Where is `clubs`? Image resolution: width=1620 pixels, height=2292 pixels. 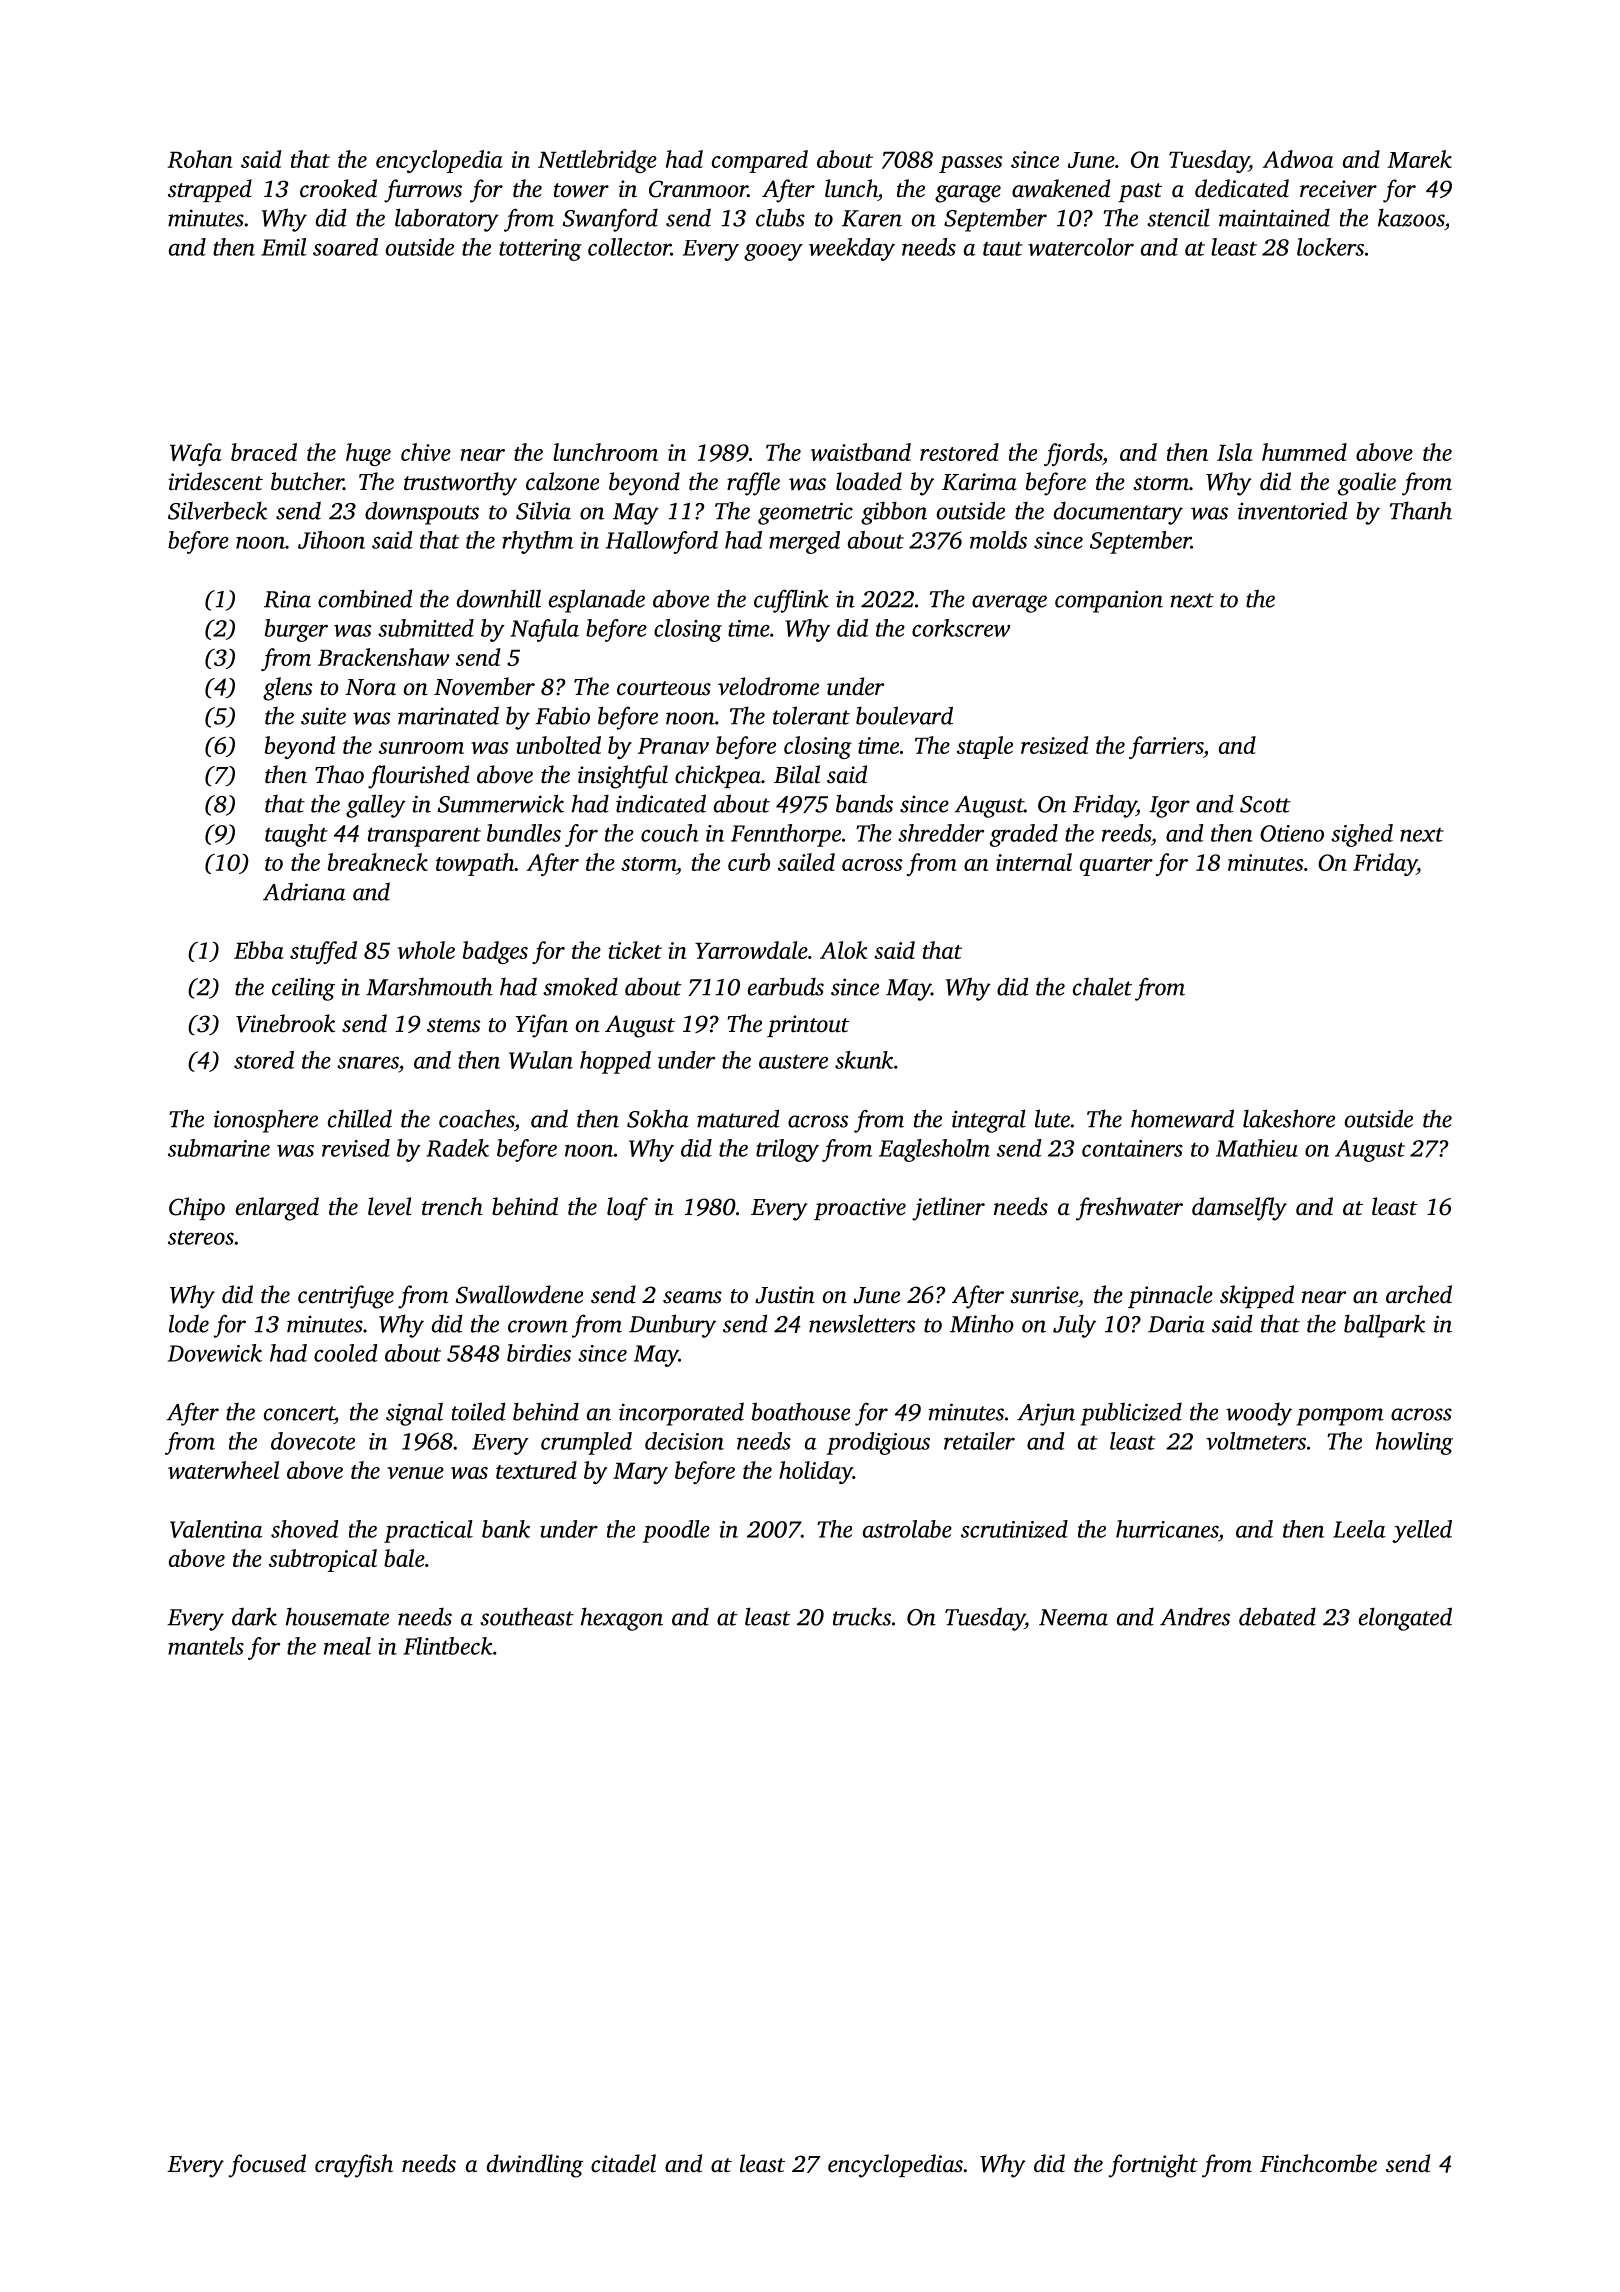
clubs is located at coordinates (780, 217).
